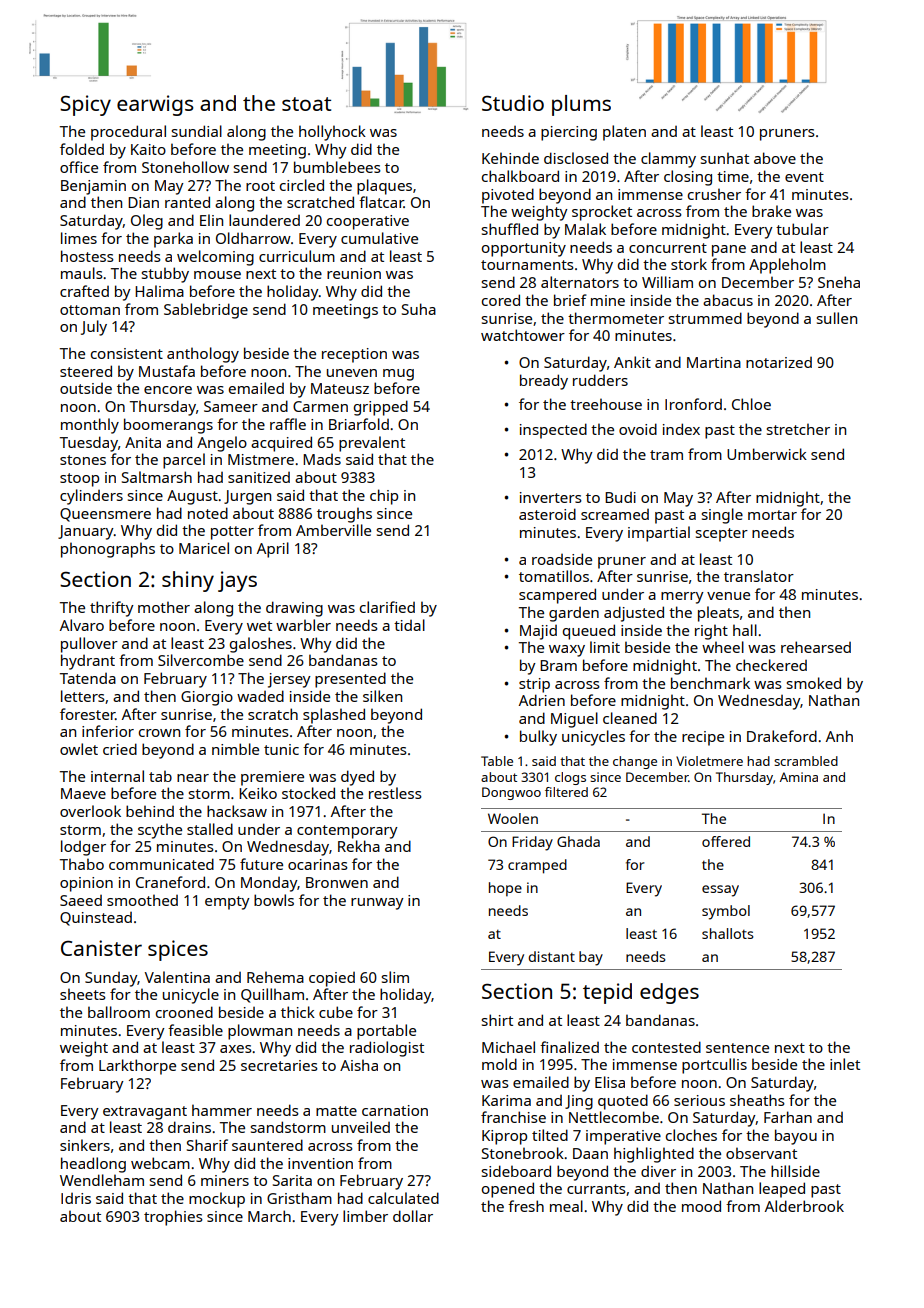 The image size is (924, 1308). I want to click on sinkers, so click(85, 1145).
